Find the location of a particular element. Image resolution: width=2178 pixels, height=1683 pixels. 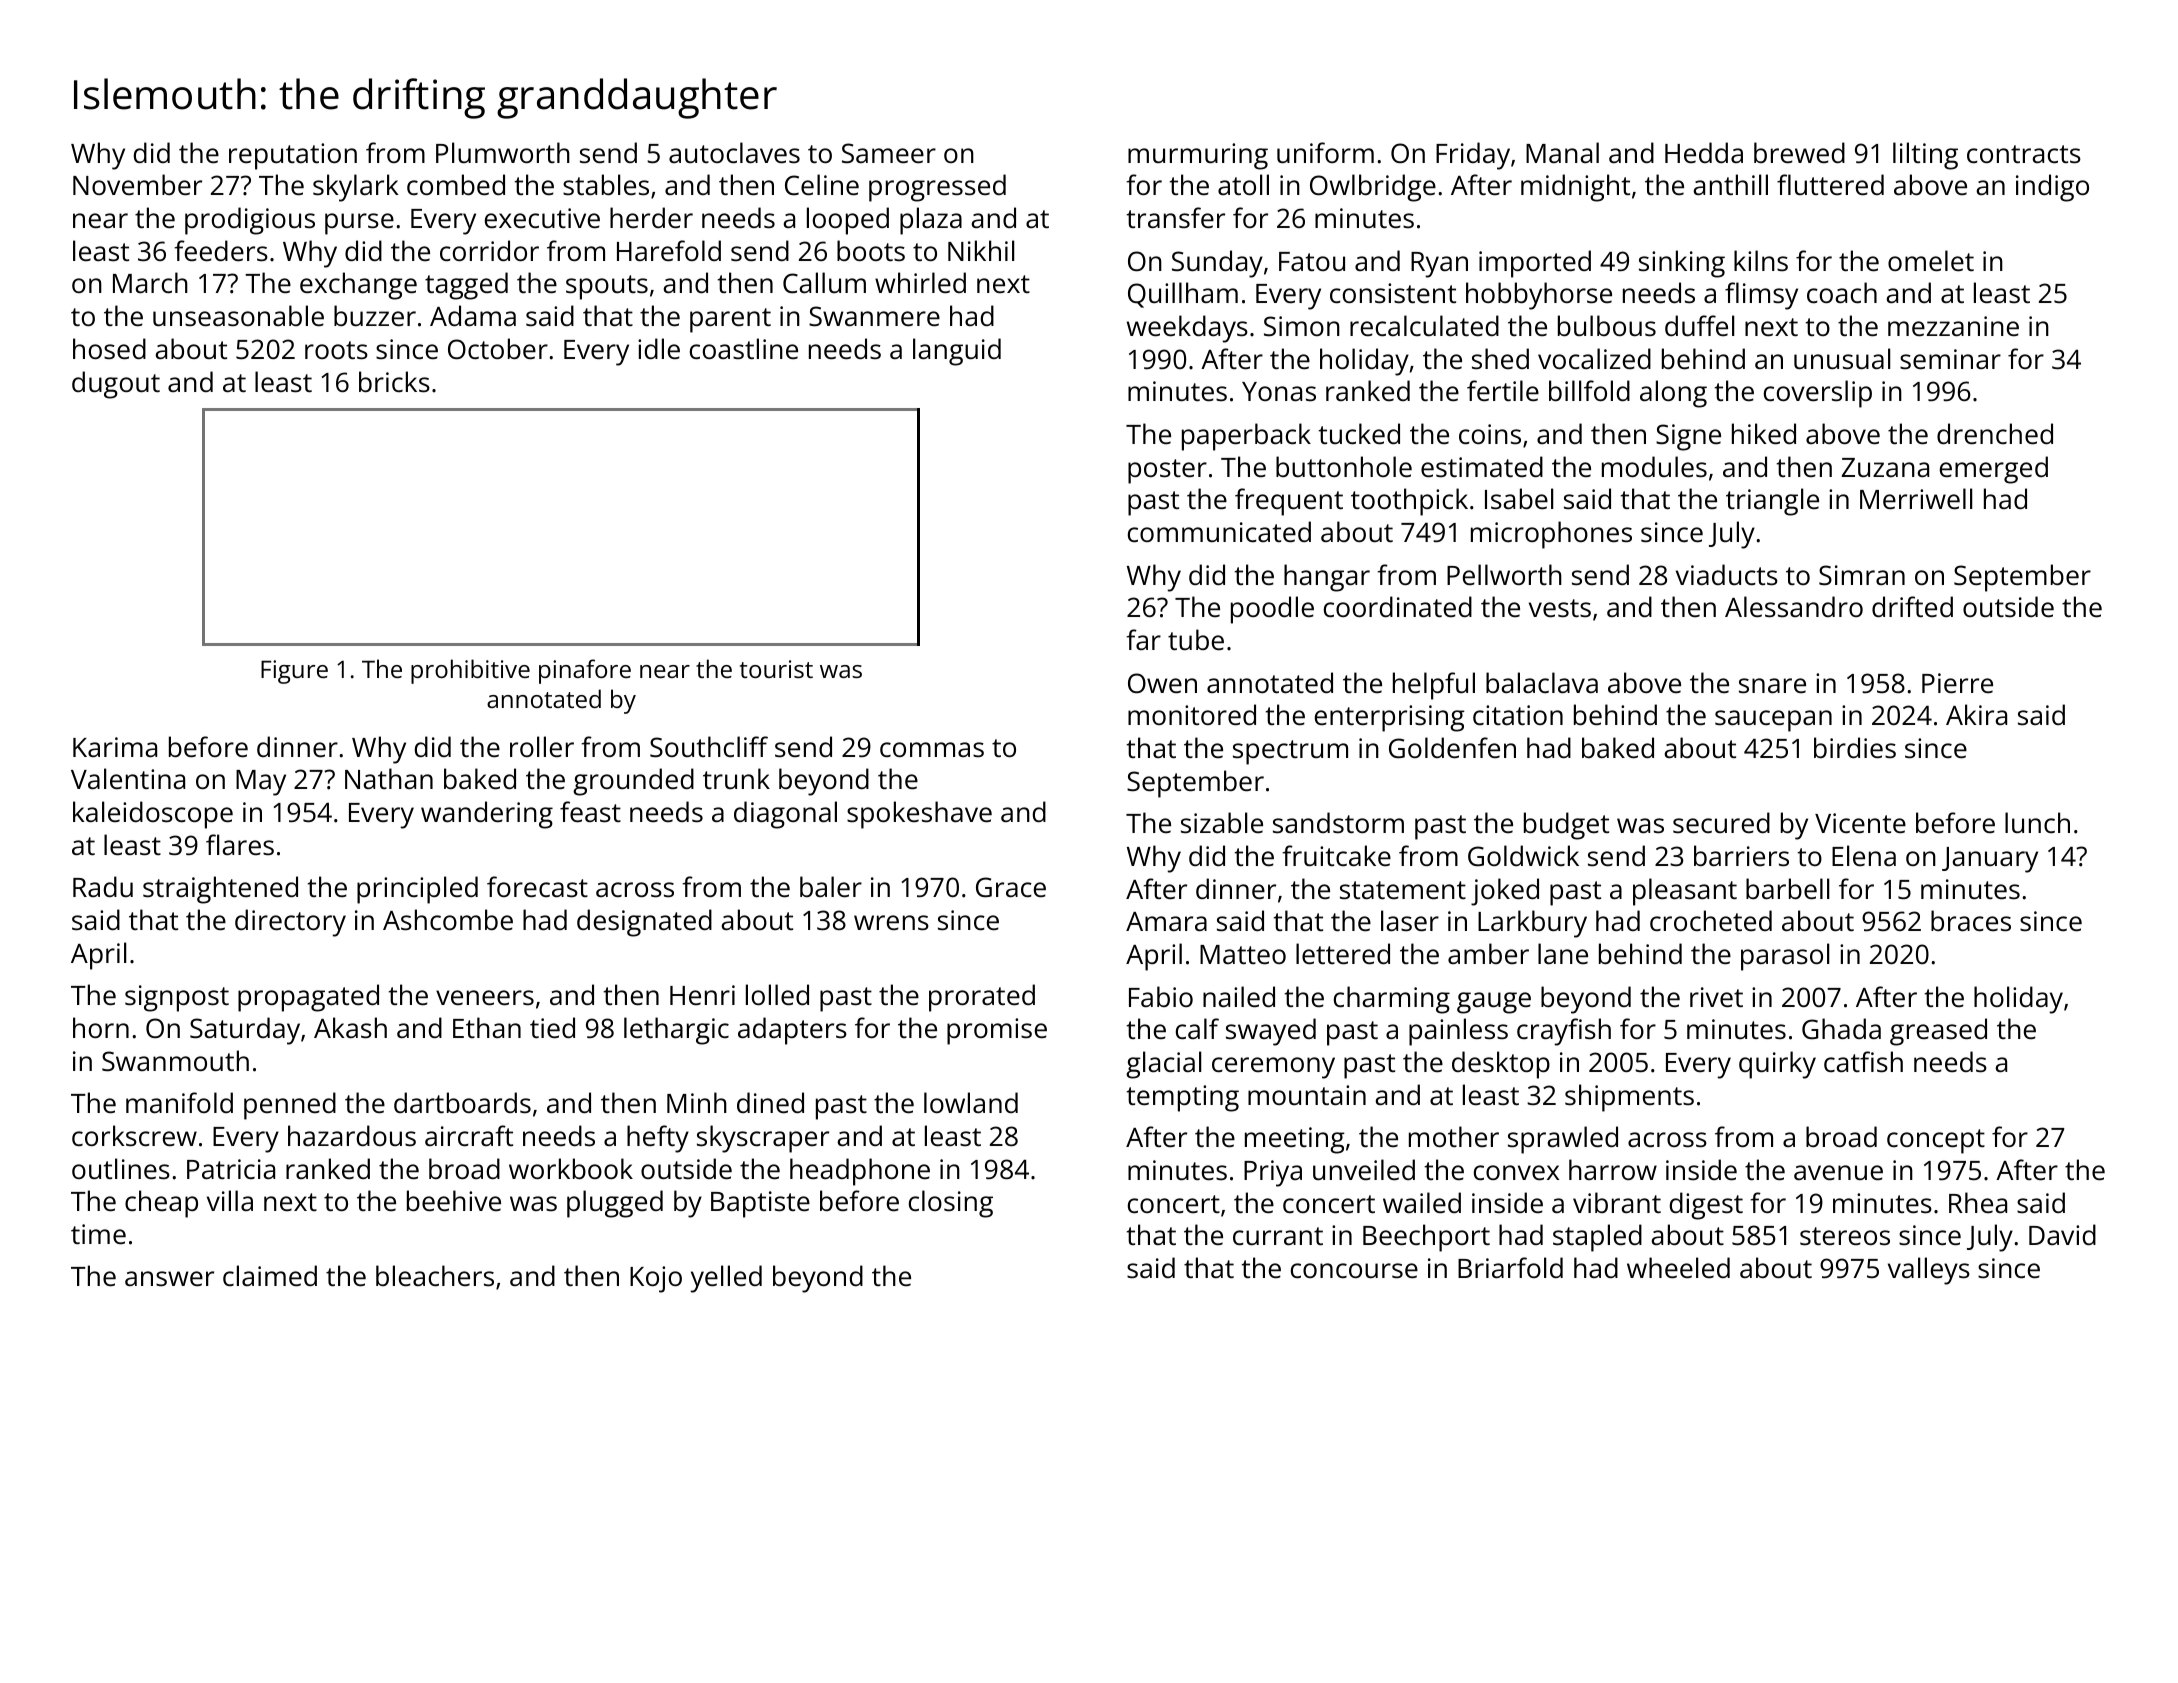

quirky is located at coordinates (1777, 1065).
